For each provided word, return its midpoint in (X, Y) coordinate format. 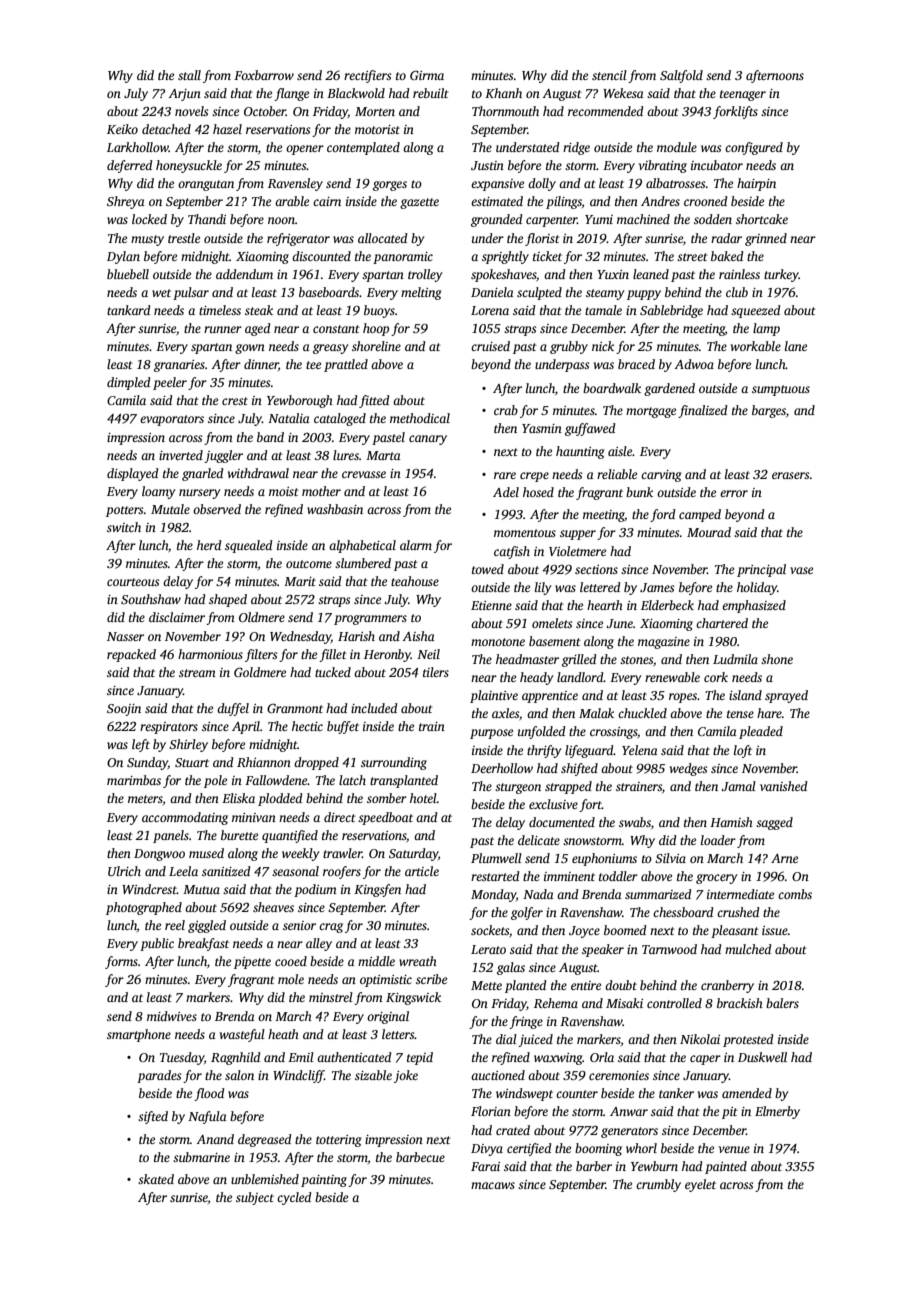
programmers (370, 620)
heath (283, 1034)
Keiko (122, 129)
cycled (294, 1198)
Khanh (503, 93)
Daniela (492, 292)
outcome (309, 564)
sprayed (786, 696)
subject (255, 1198)
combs (795, 894)
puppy (644, 295)
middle (376, 961)
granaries (179, 366)
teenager (743, 95)
